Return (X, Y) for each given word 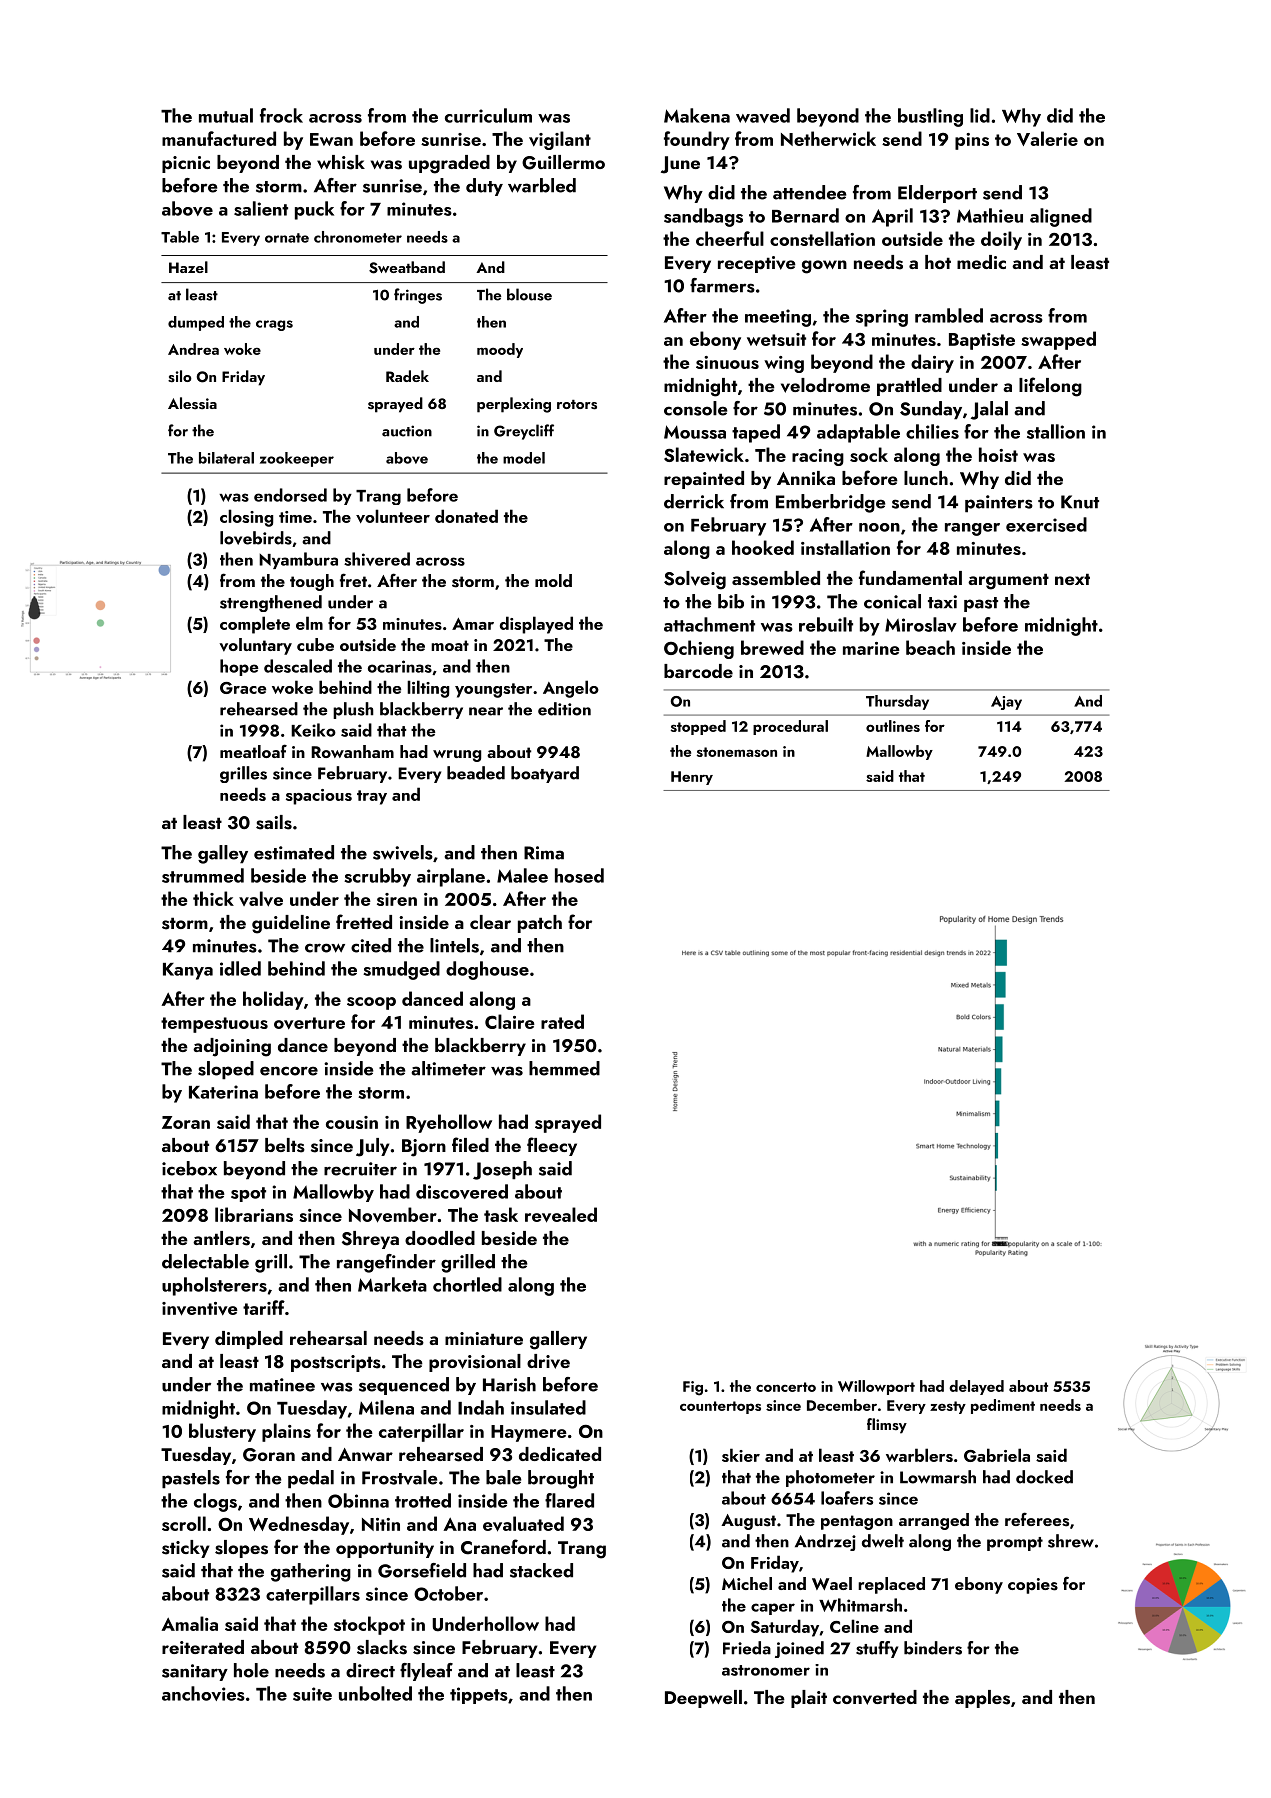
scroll (184, 1523)
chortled (467, 1284)
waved (763, 115)
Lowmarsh (938, 1477)
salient (261, 208)
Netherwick (828, 138)
